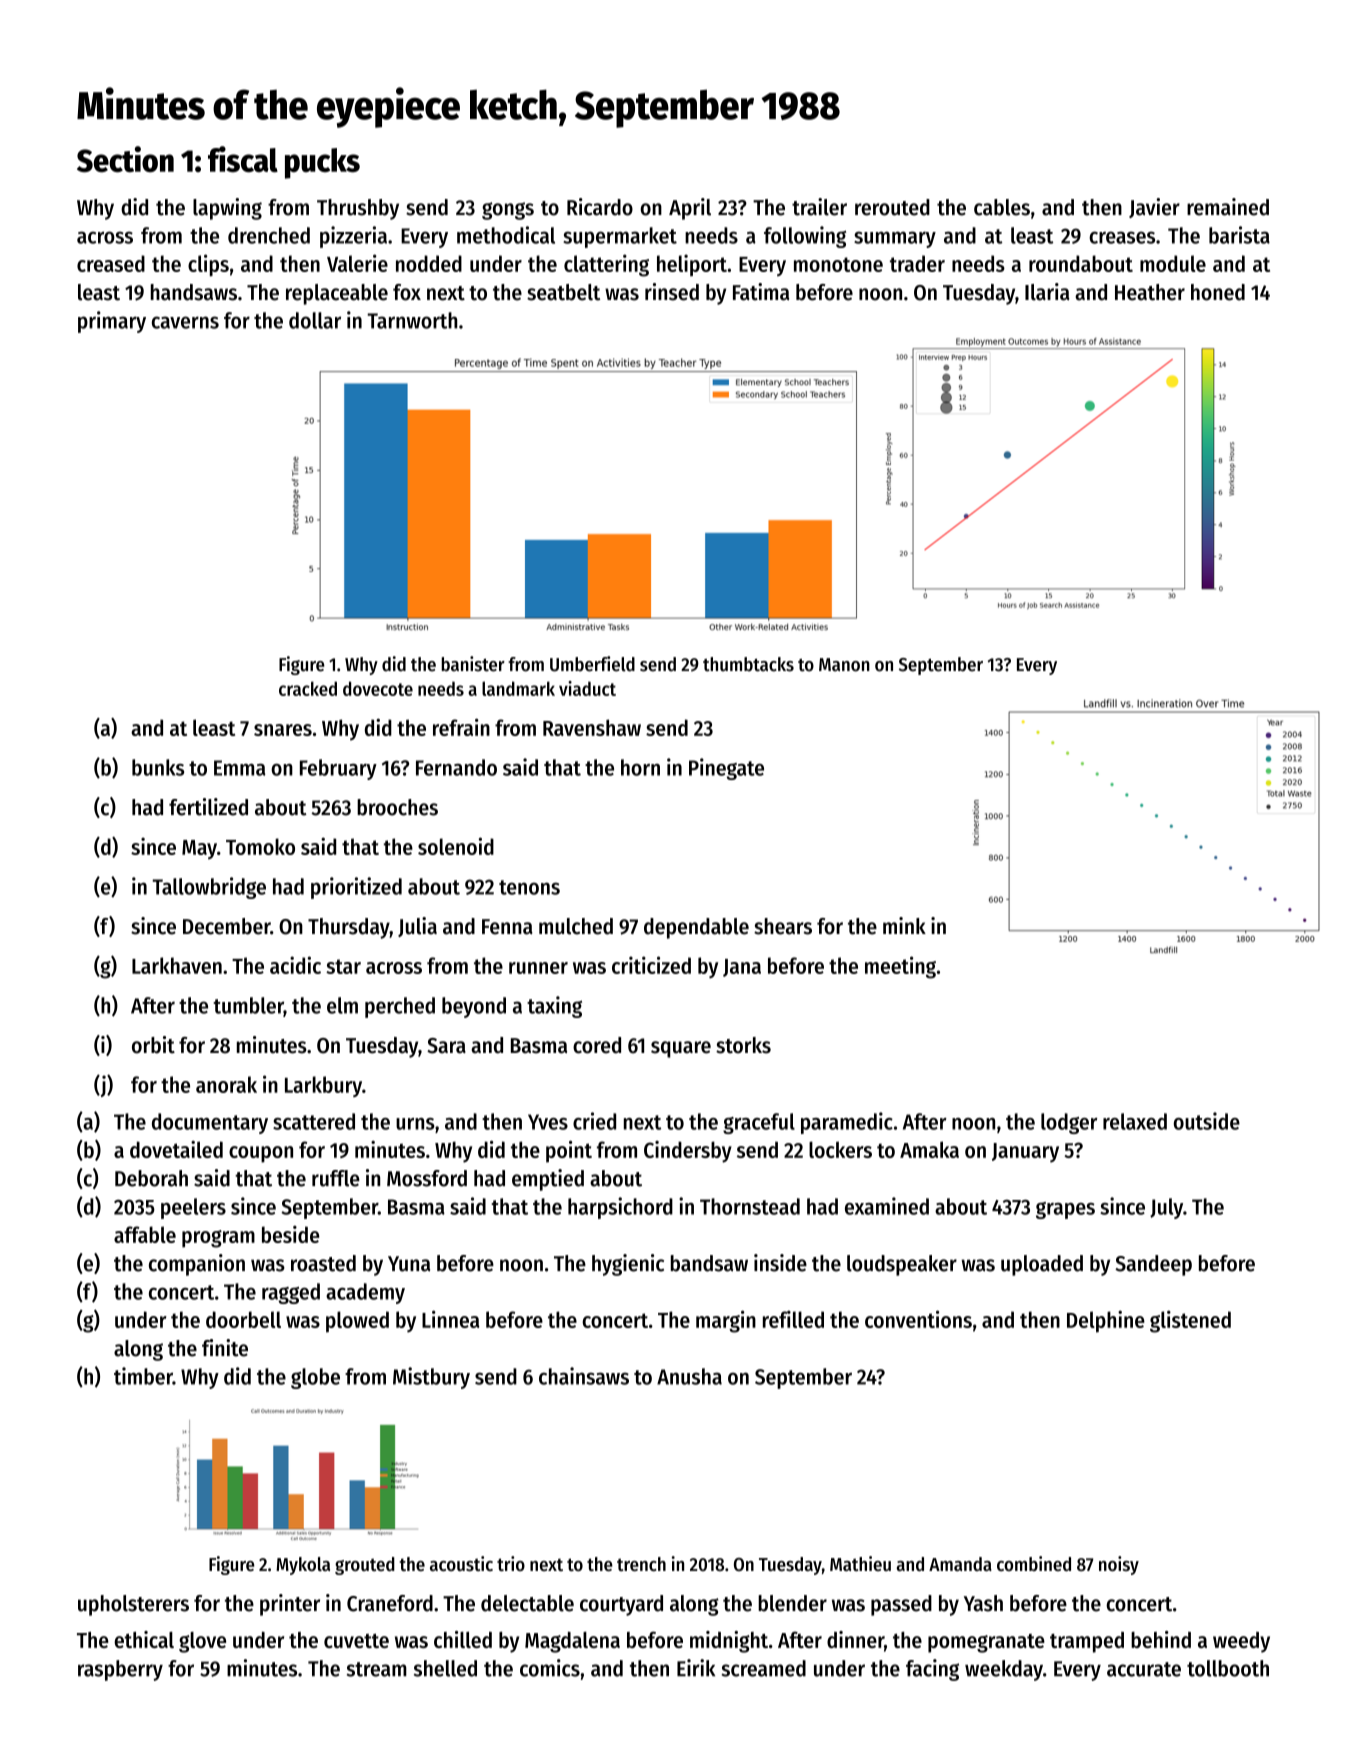  Describe the element at coordinates (641, 1564) in the screenshot. I see `trench` at that location.
